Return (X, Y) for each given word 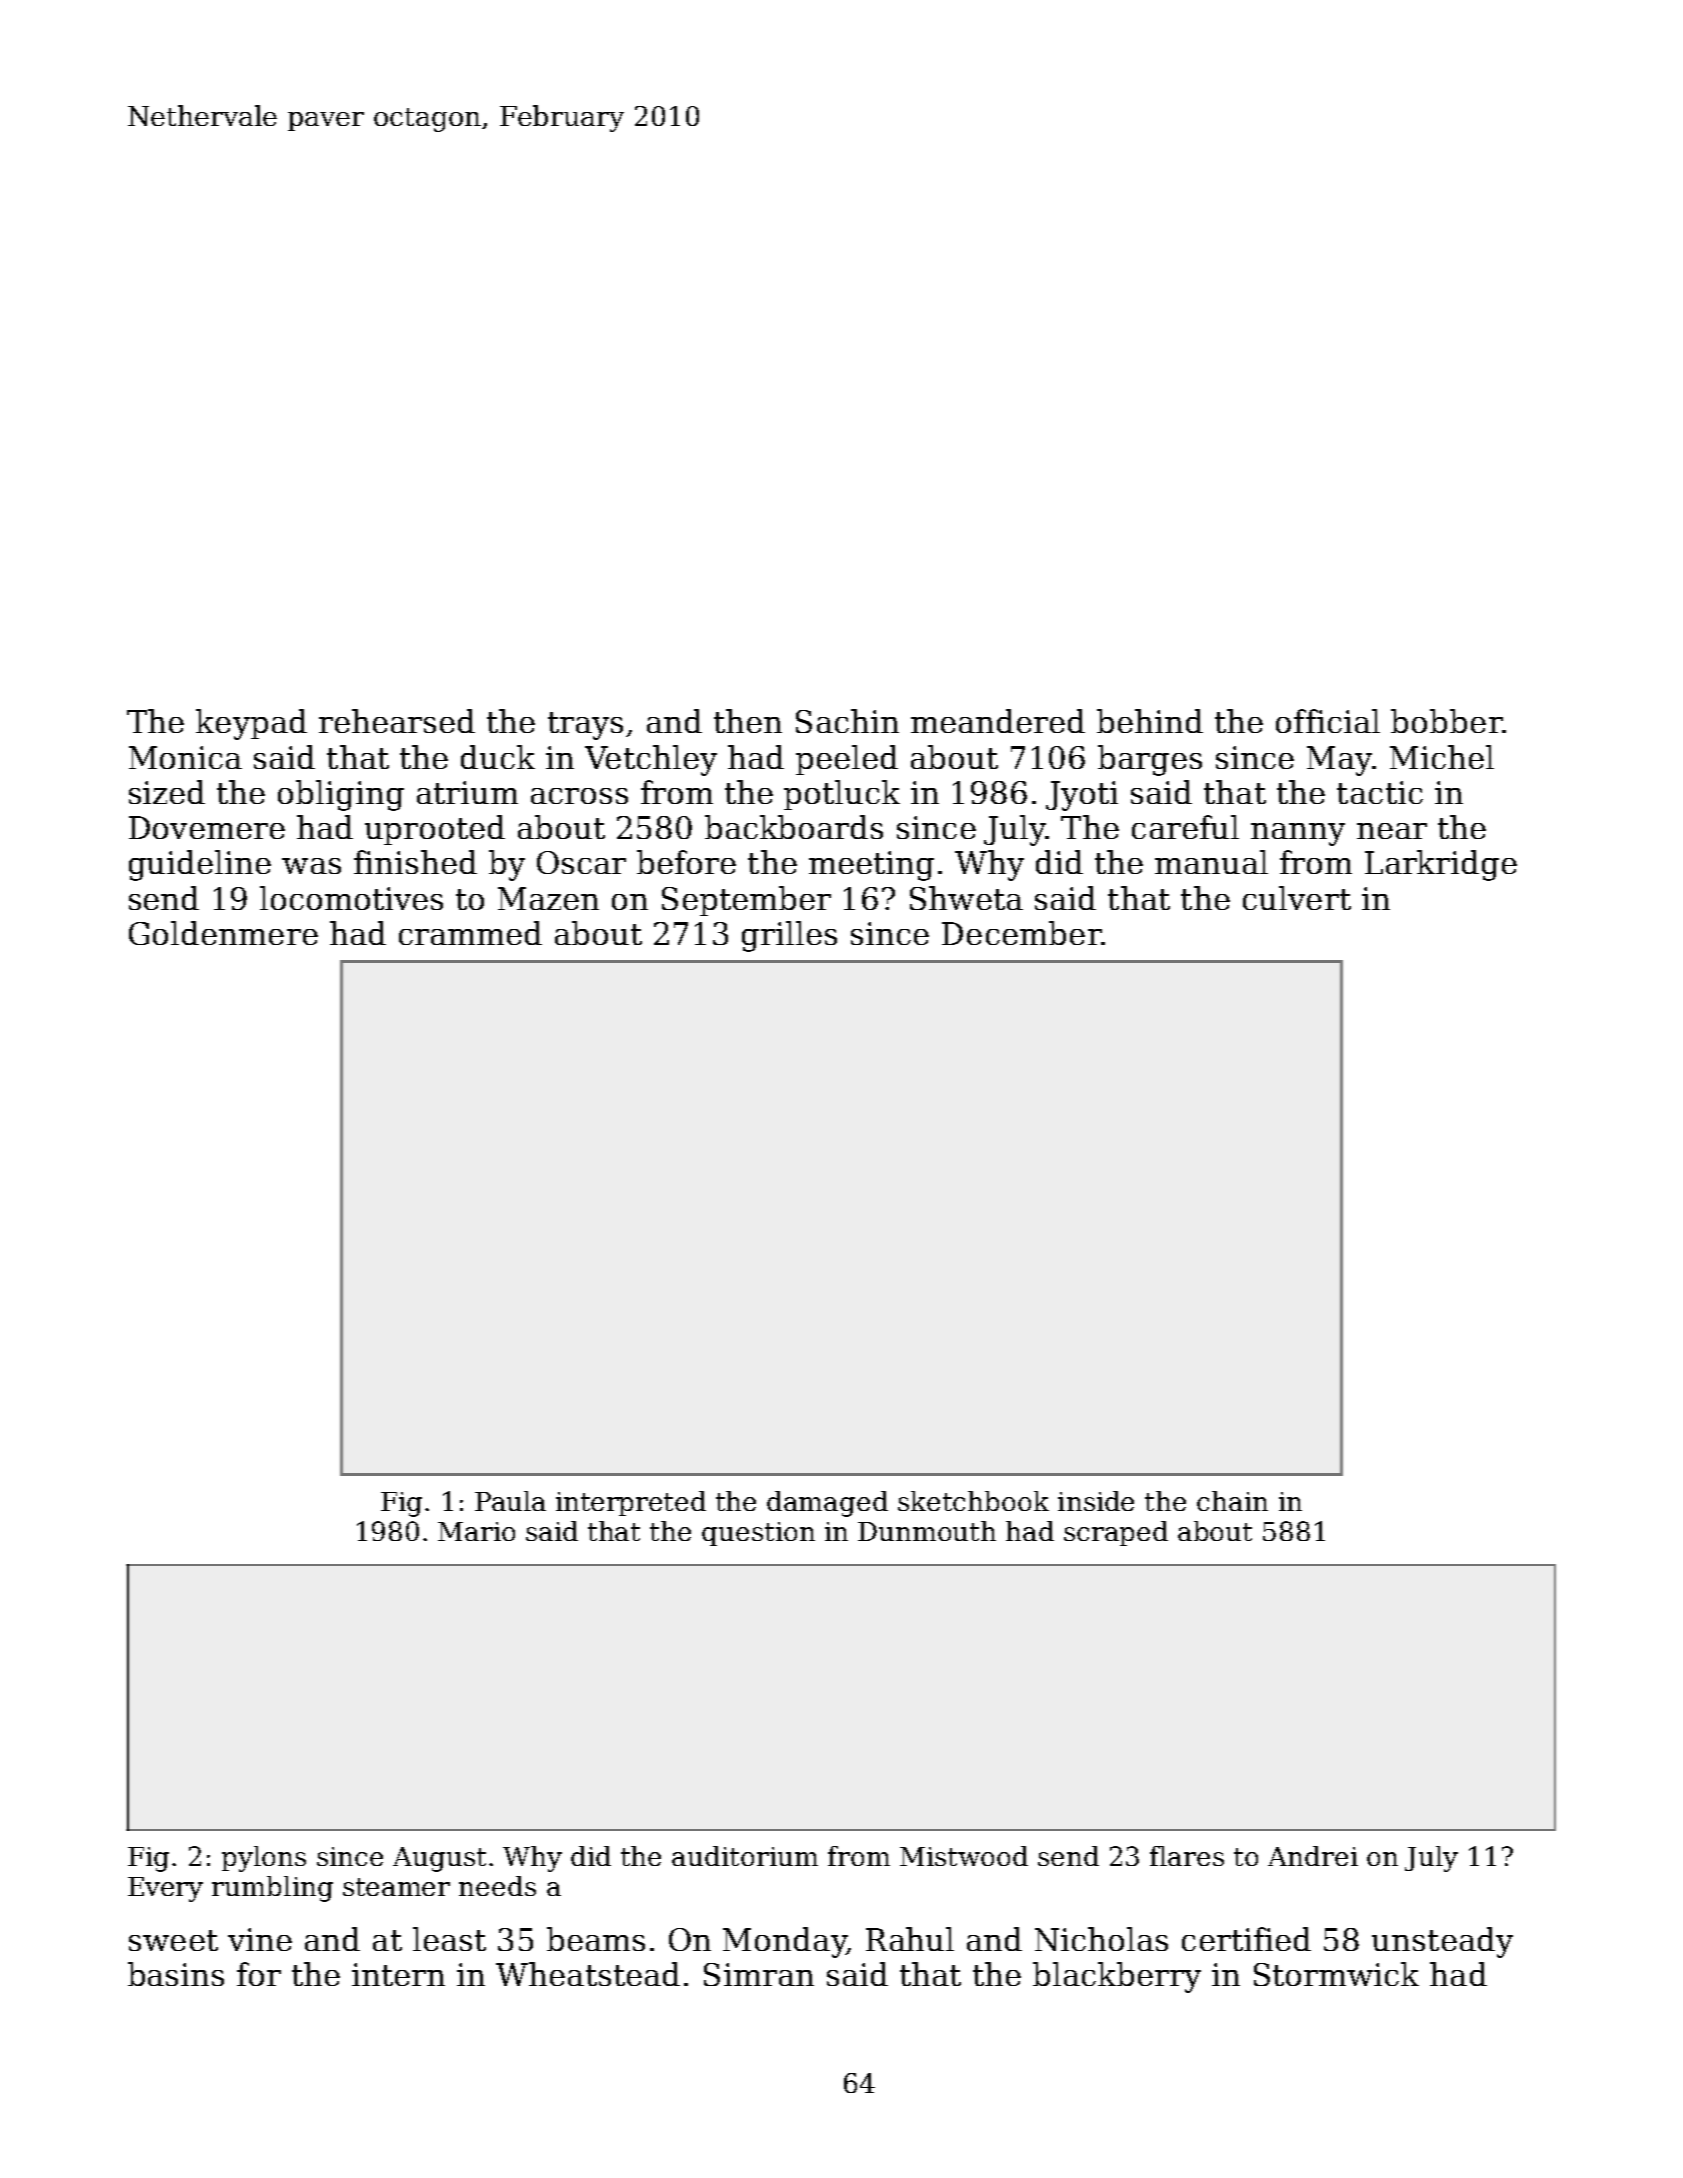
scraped (1116, 1533)
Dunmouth (927, 1531)
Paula (510, 1501)
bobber (1446, 721)
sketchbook (973, 1501)
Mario (476, 1531)
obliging (341, 795)
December (1021, 933)
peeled (847, 760)
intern (398, 1974)
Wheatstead (588, 1974)
